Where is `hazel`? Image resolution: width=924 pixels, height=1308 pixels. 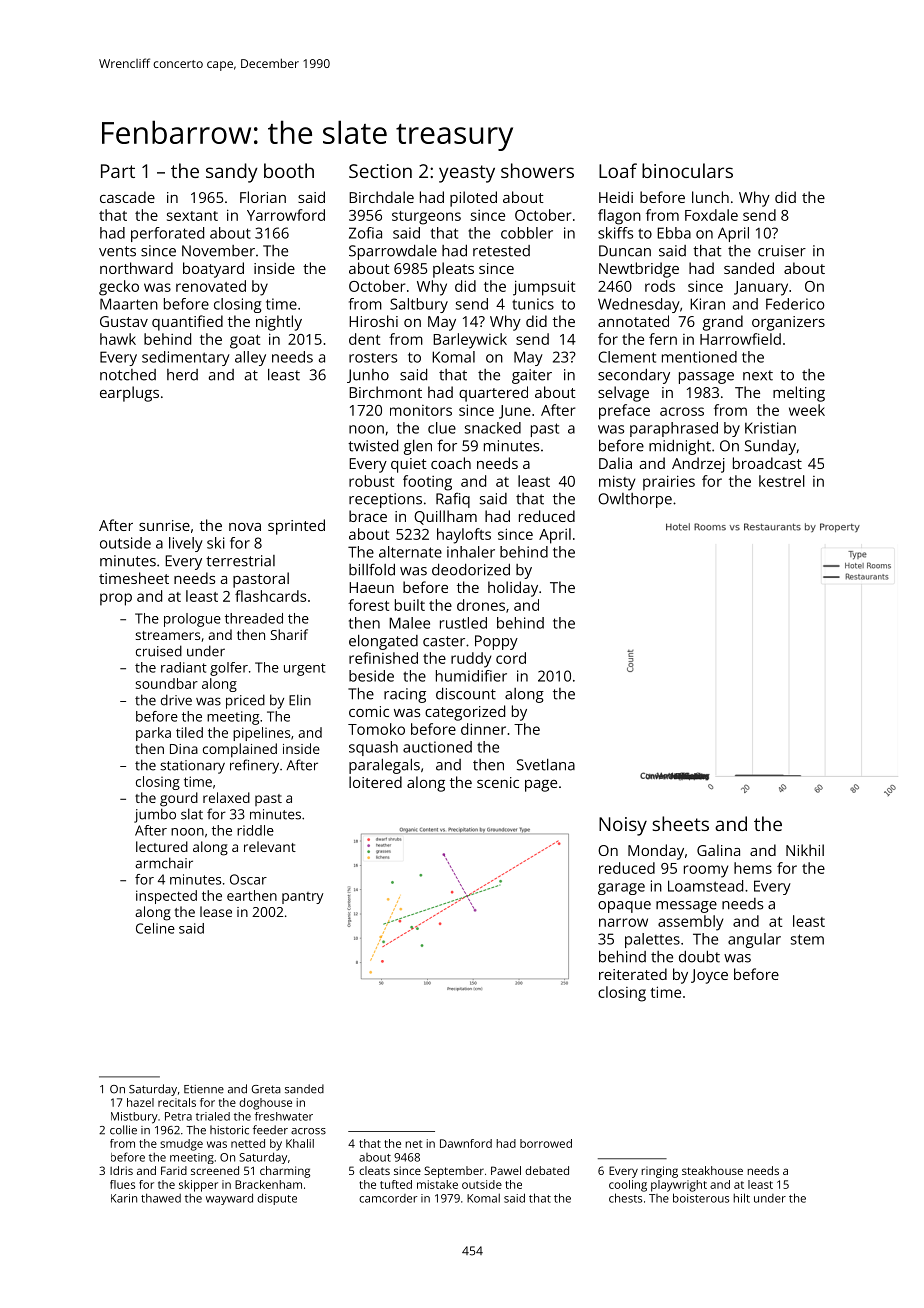
hazel is located at coordinates (140, 1102).
